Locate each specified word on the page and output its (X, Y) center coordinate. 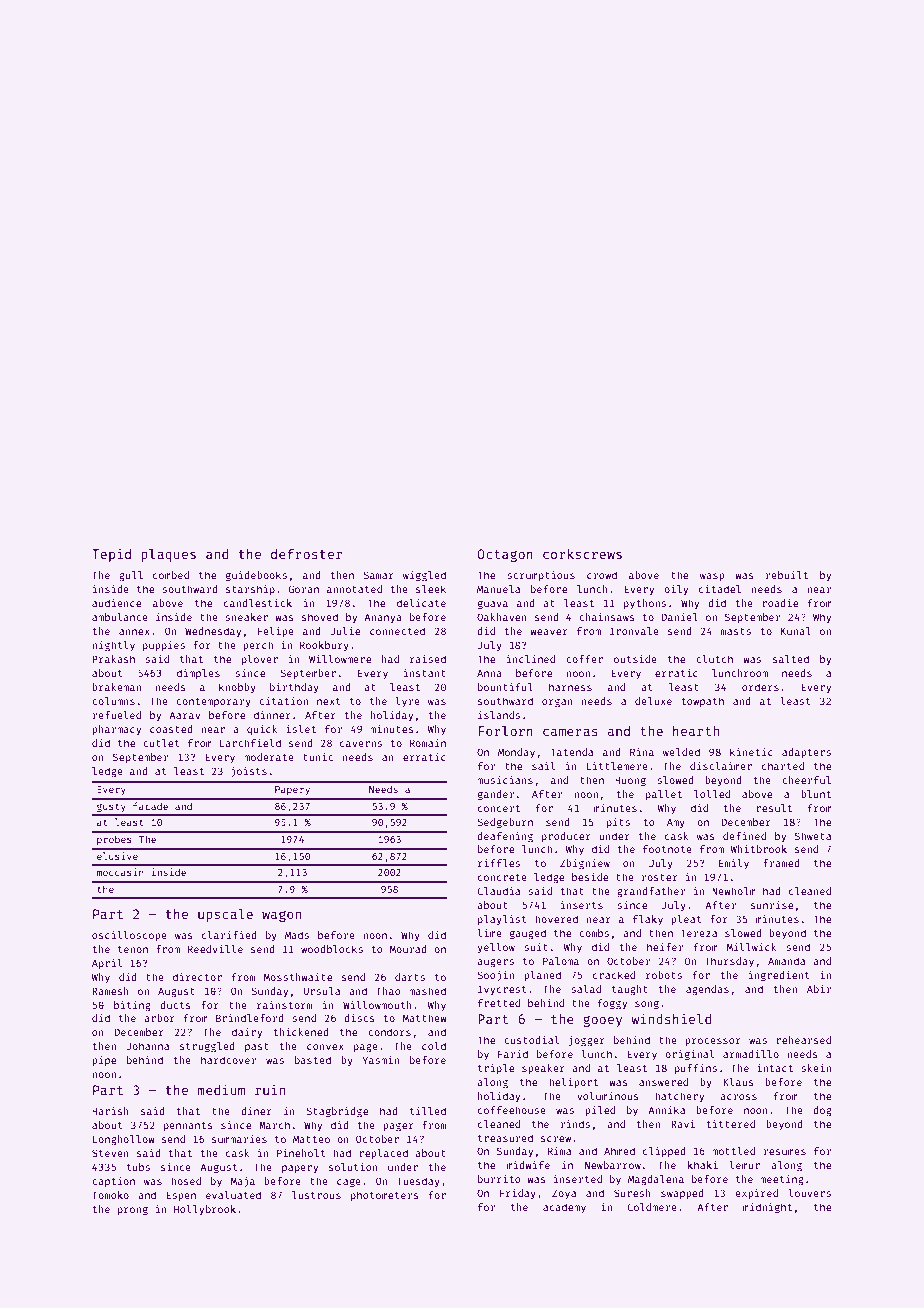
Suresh (632, 1193)
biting (132, 1006)
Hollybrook (205, 1210)
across (738, 1097)
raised (428, 659)
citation (283, 701)
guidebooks (256, 576)
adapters (806, 753)
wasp (712, 577)
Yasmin (380, 1060)
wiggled (424, 576)
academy (564, 1208)
